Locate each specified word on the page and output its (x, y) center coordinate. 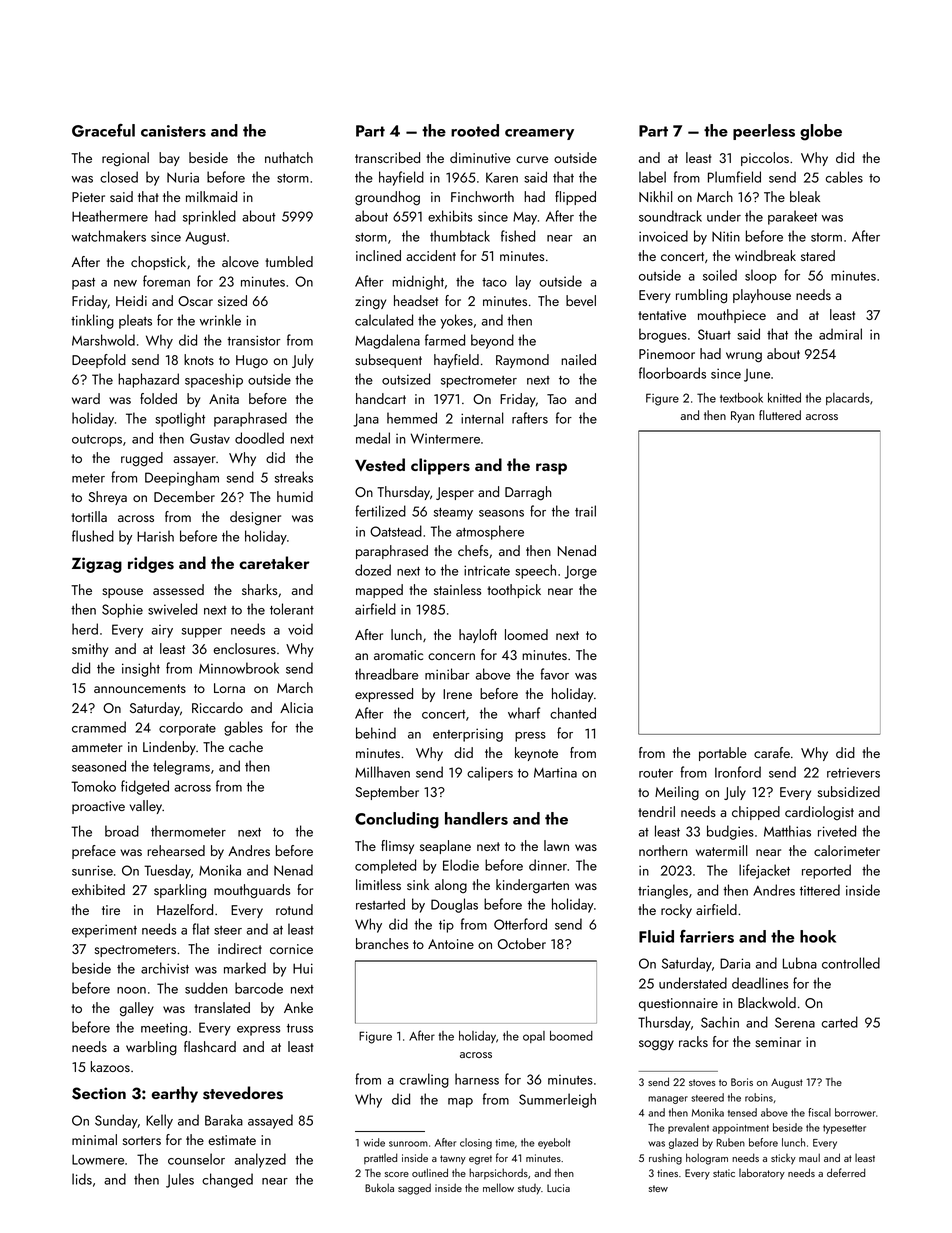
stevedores (243, 1093)
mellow (498, 1187)
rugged (142, 459)
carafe (772, 752)
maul (809, 1157)
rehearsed (176, 850)
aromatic (398, 655)
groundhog (387, 198)
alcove (240, 261)
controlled (851, 963)
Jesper (455, 493)
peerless (764, 132)
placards (848, 399)
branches (382, 943)
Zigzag (97, 565)
